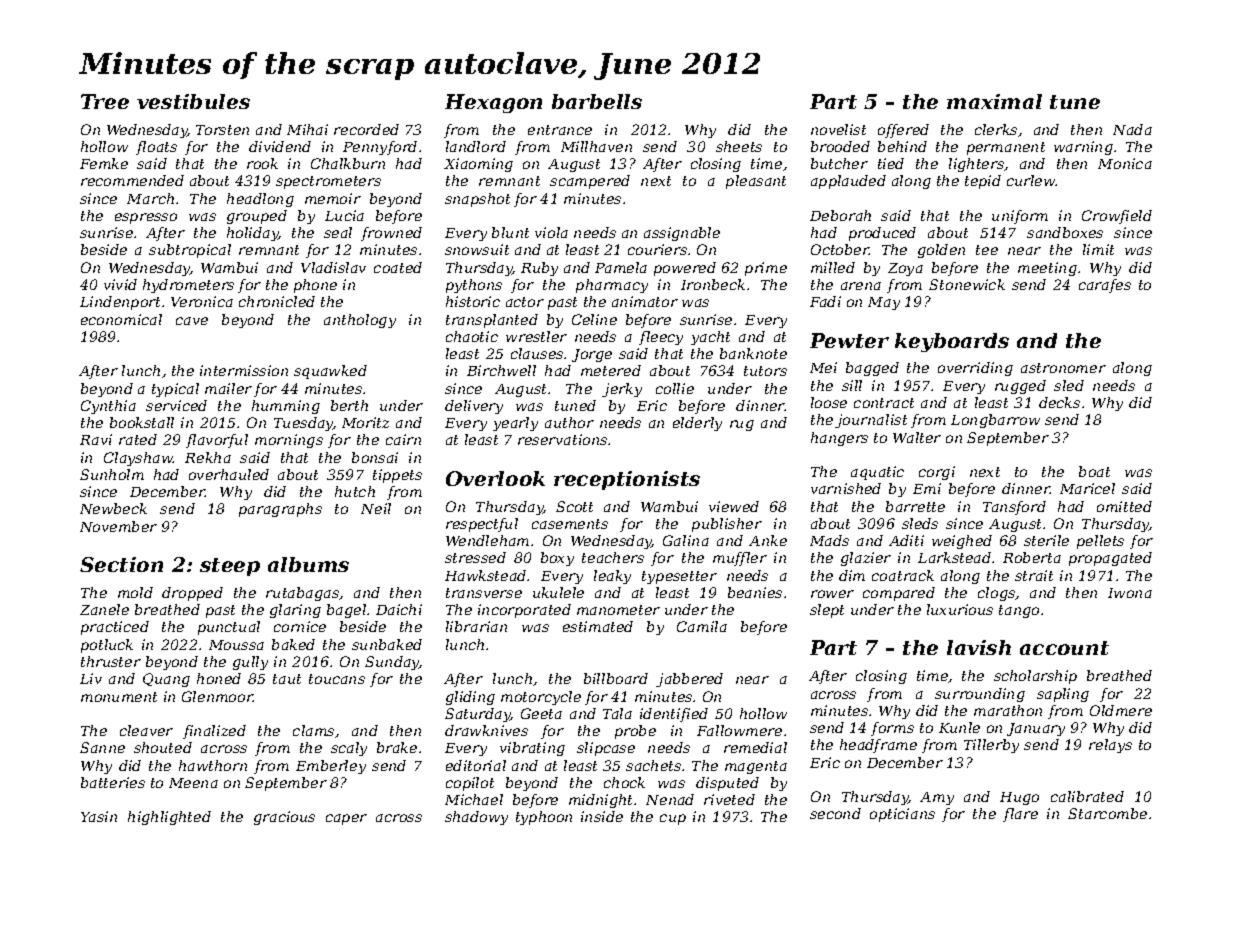 The image size is (1233, 952). Describe the element at coordinates (284, 818) in the document. I see `gracious` at that location.
